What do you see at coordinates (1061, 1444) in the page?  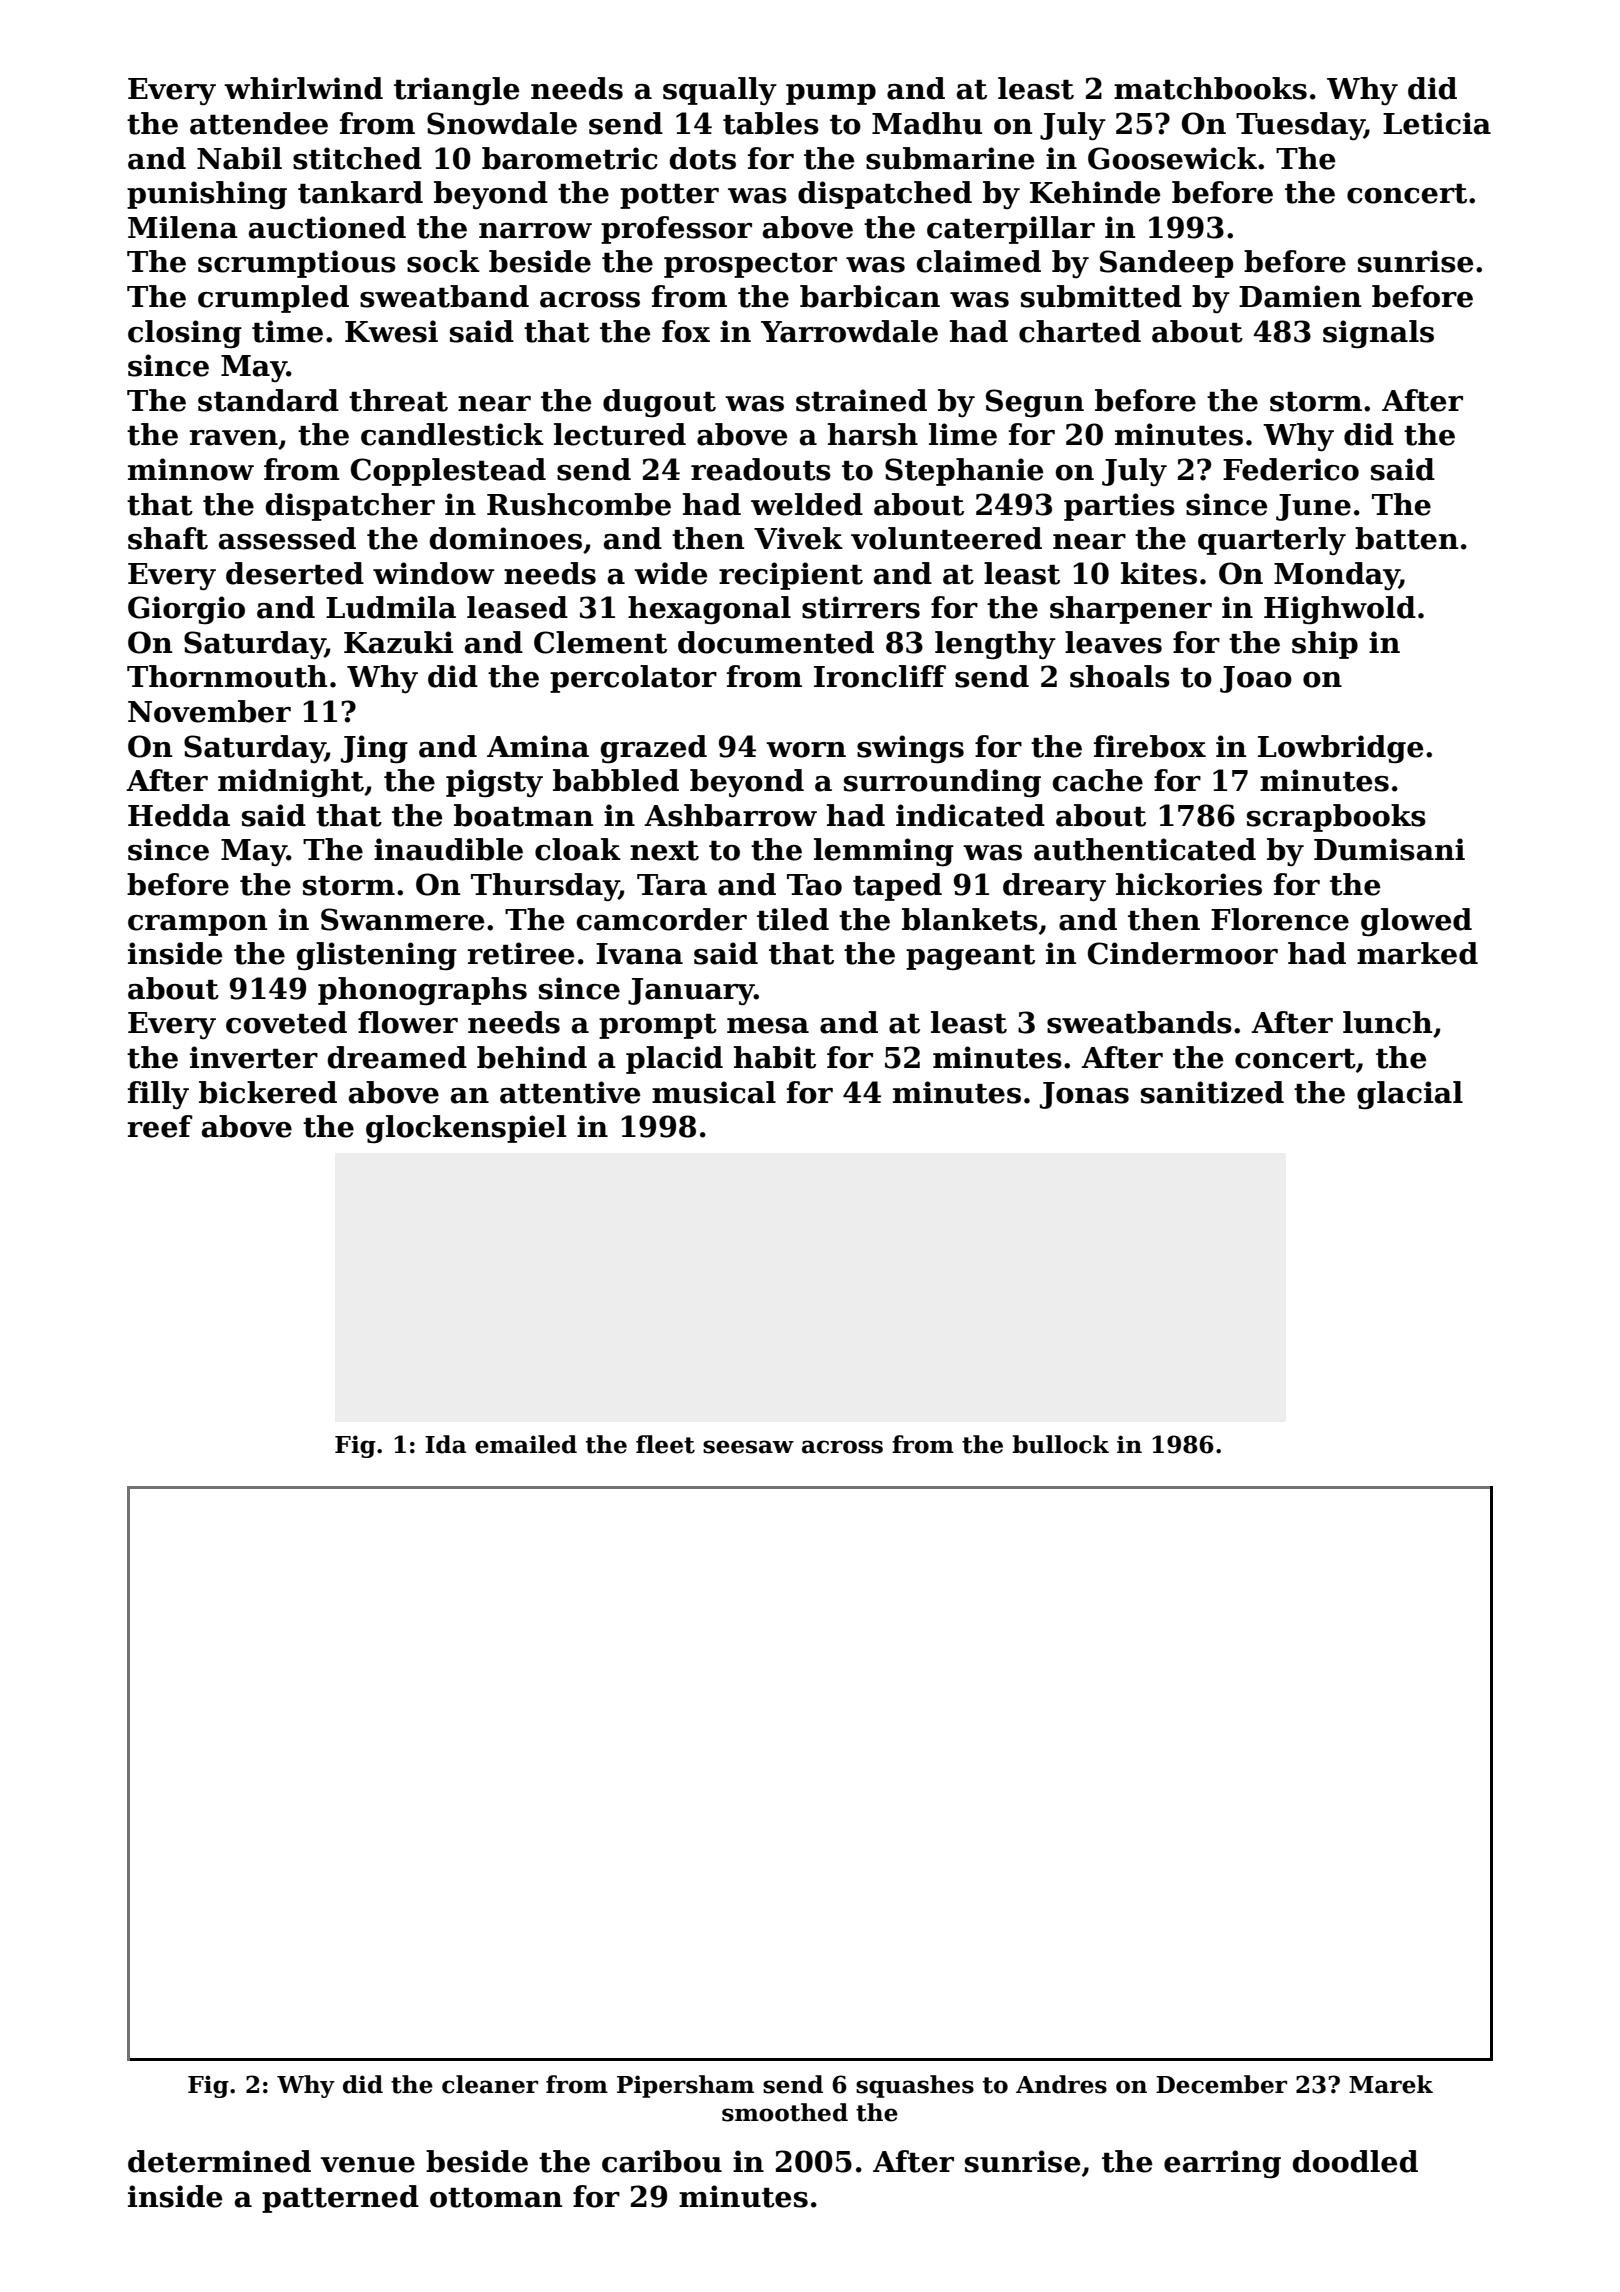 I see `bullock` at bounding box center [1061, 1444].
